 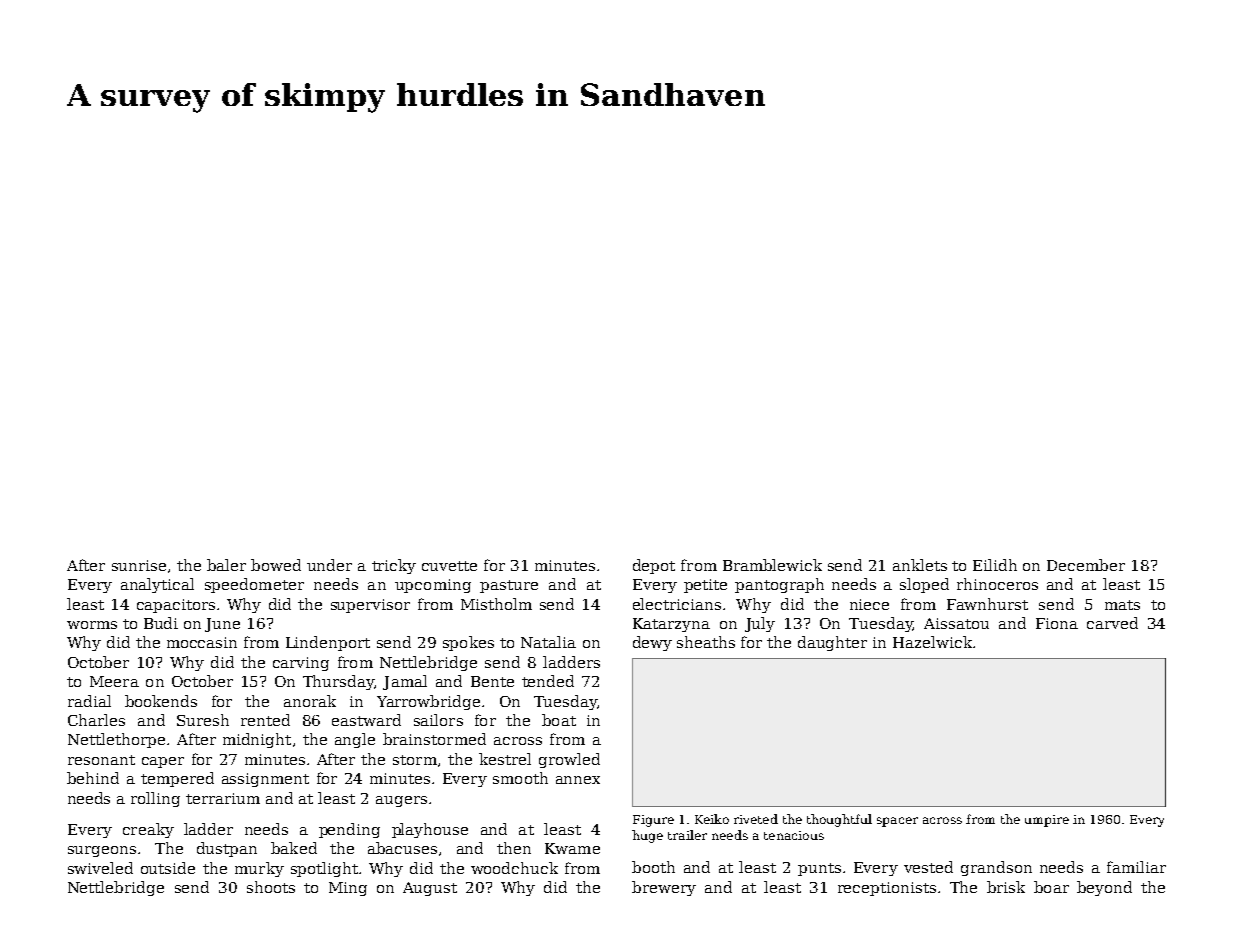 I want to click on shoots, so click(x=271, y=887).
